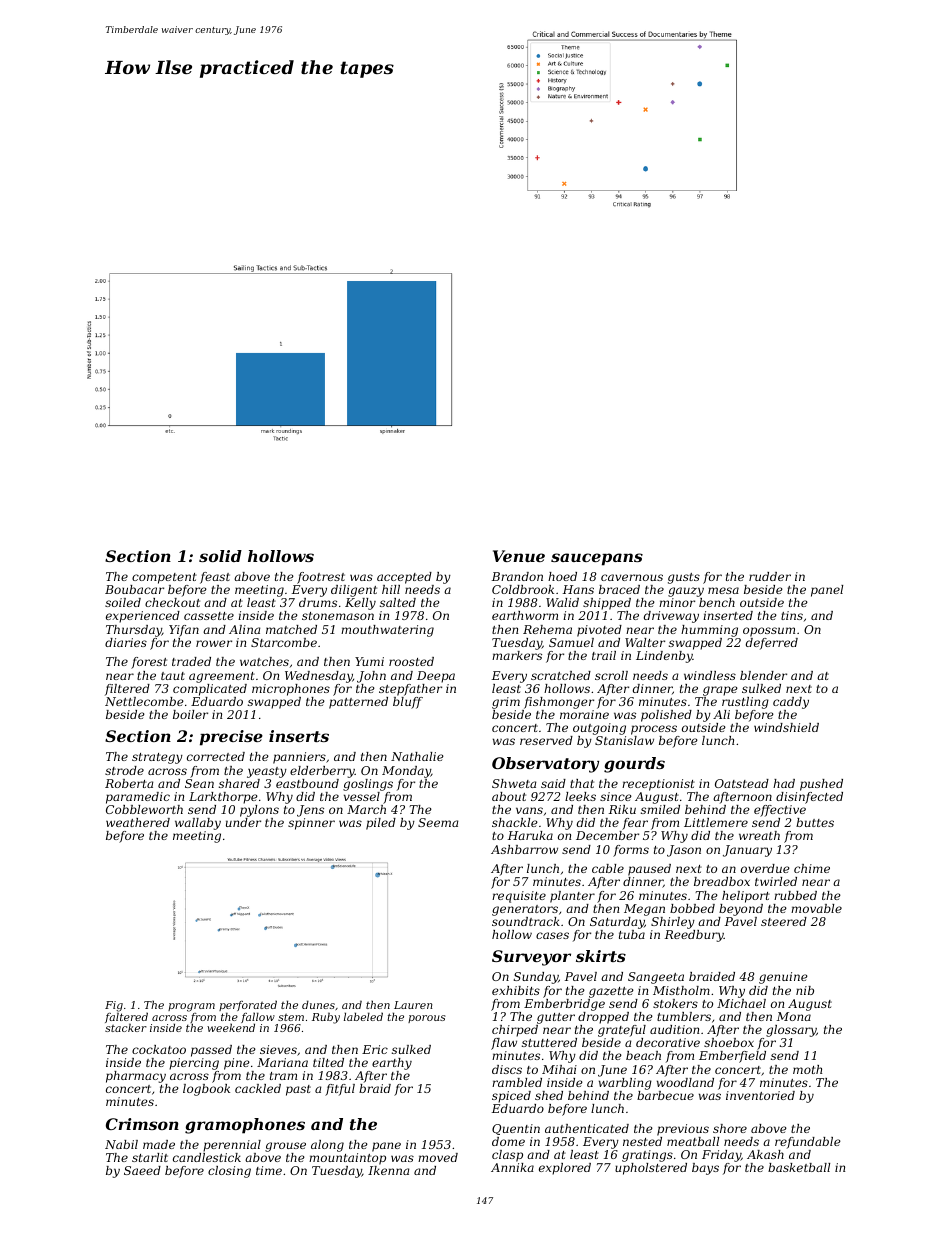 The width and height of the screenshot is (952, 1233). Describe the element at coordinates (164, 578) in the screenshot. I see `competent` at that location.
